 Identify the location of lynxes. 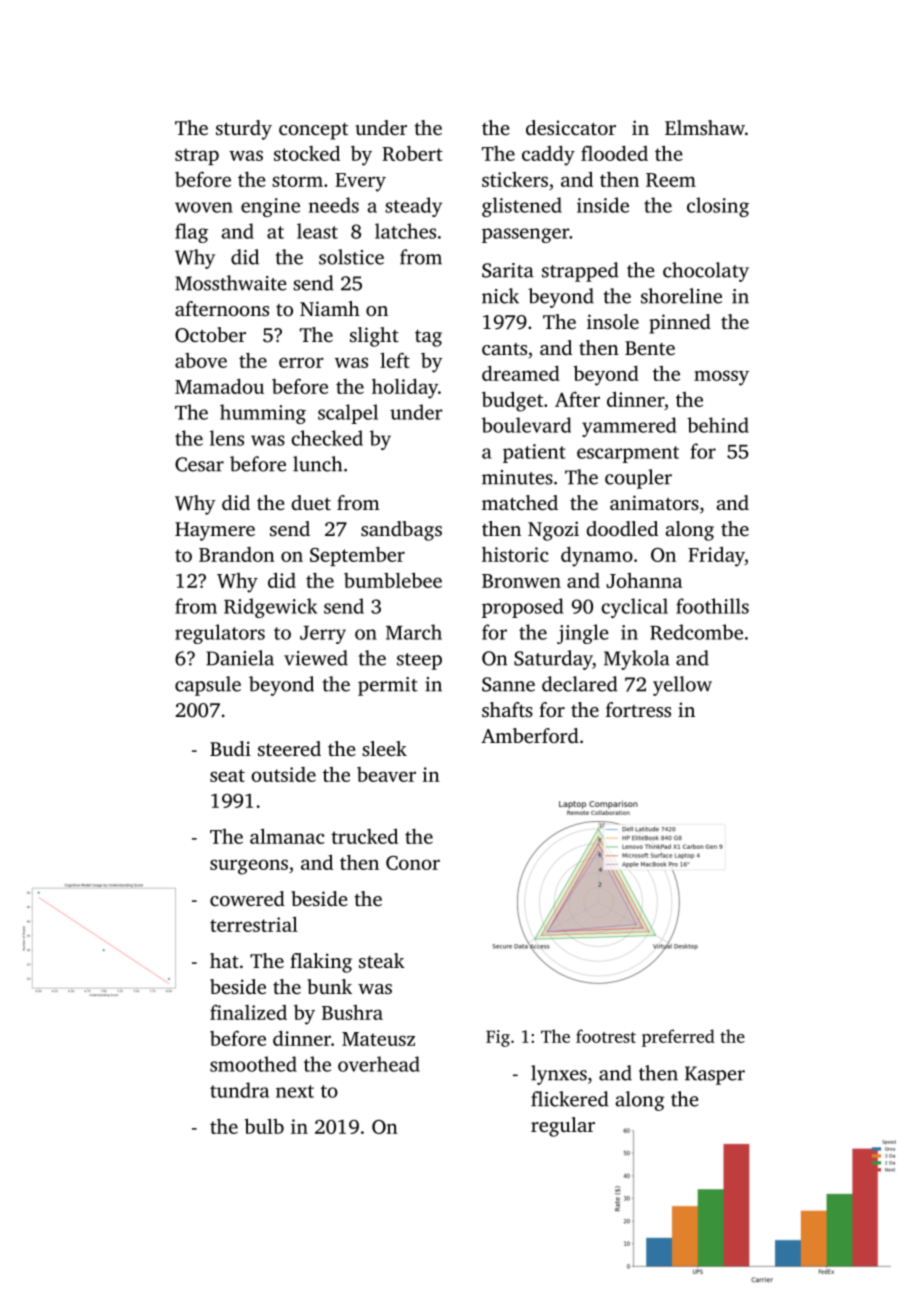
(559, 1075).
